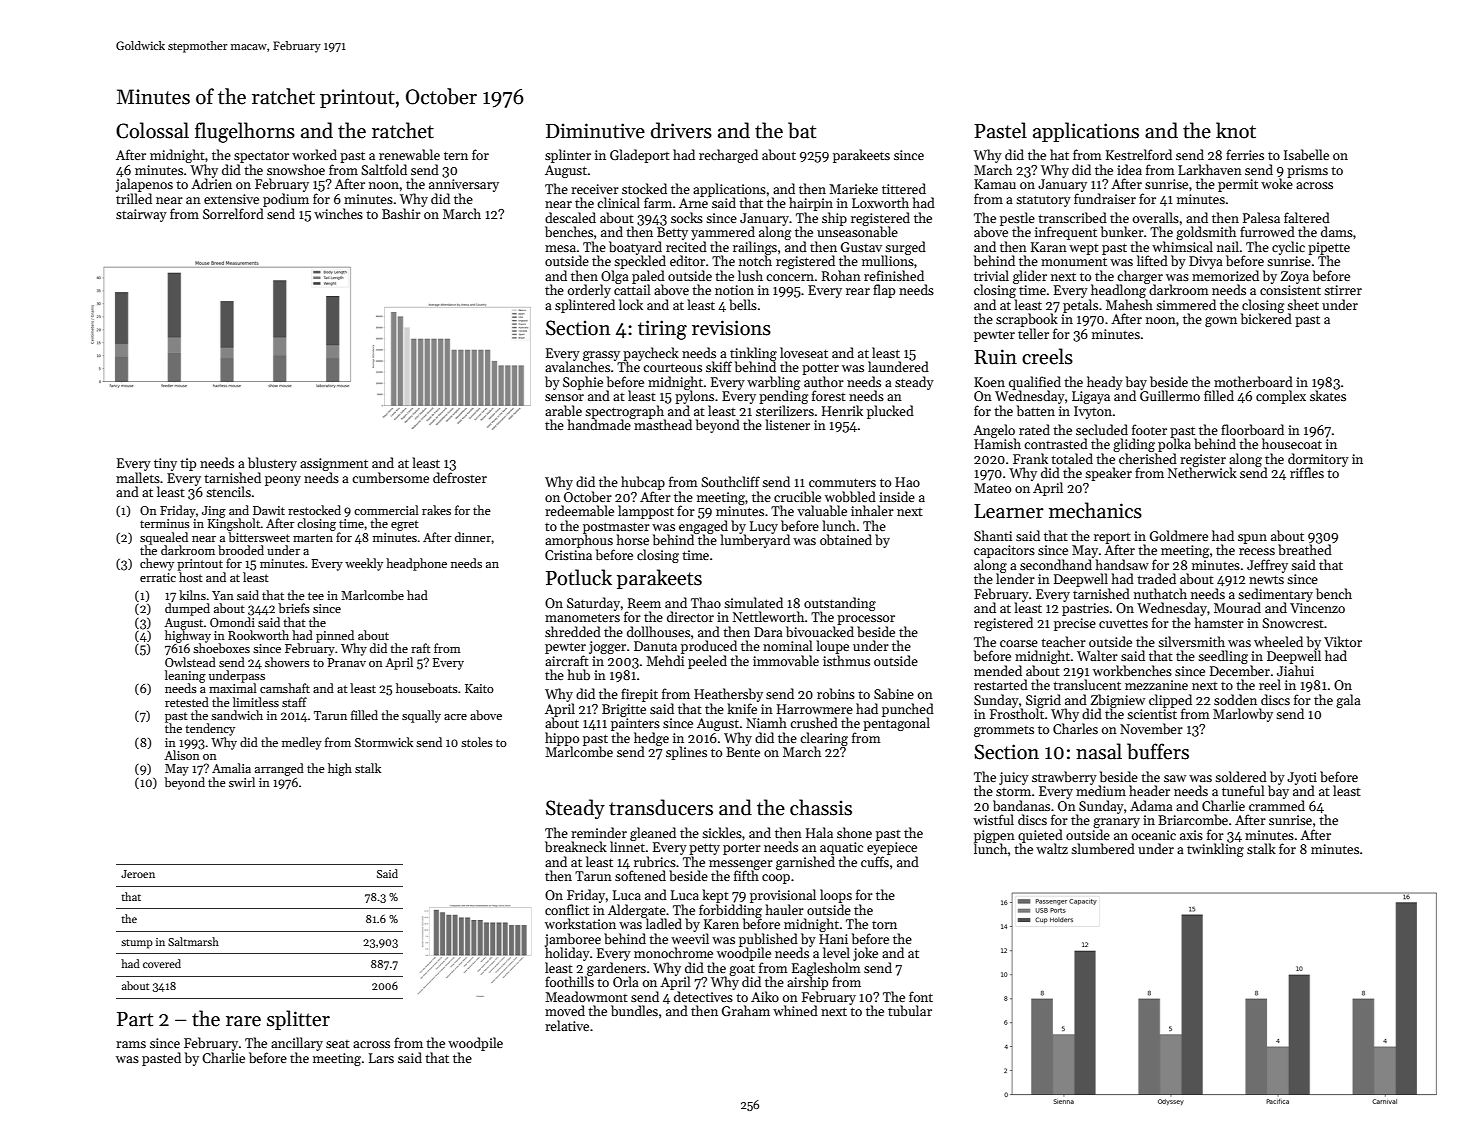  What do you see at coordinates (1236, 130) in the screenshot?
I see `knot` at bounding box center [1236, 130].
